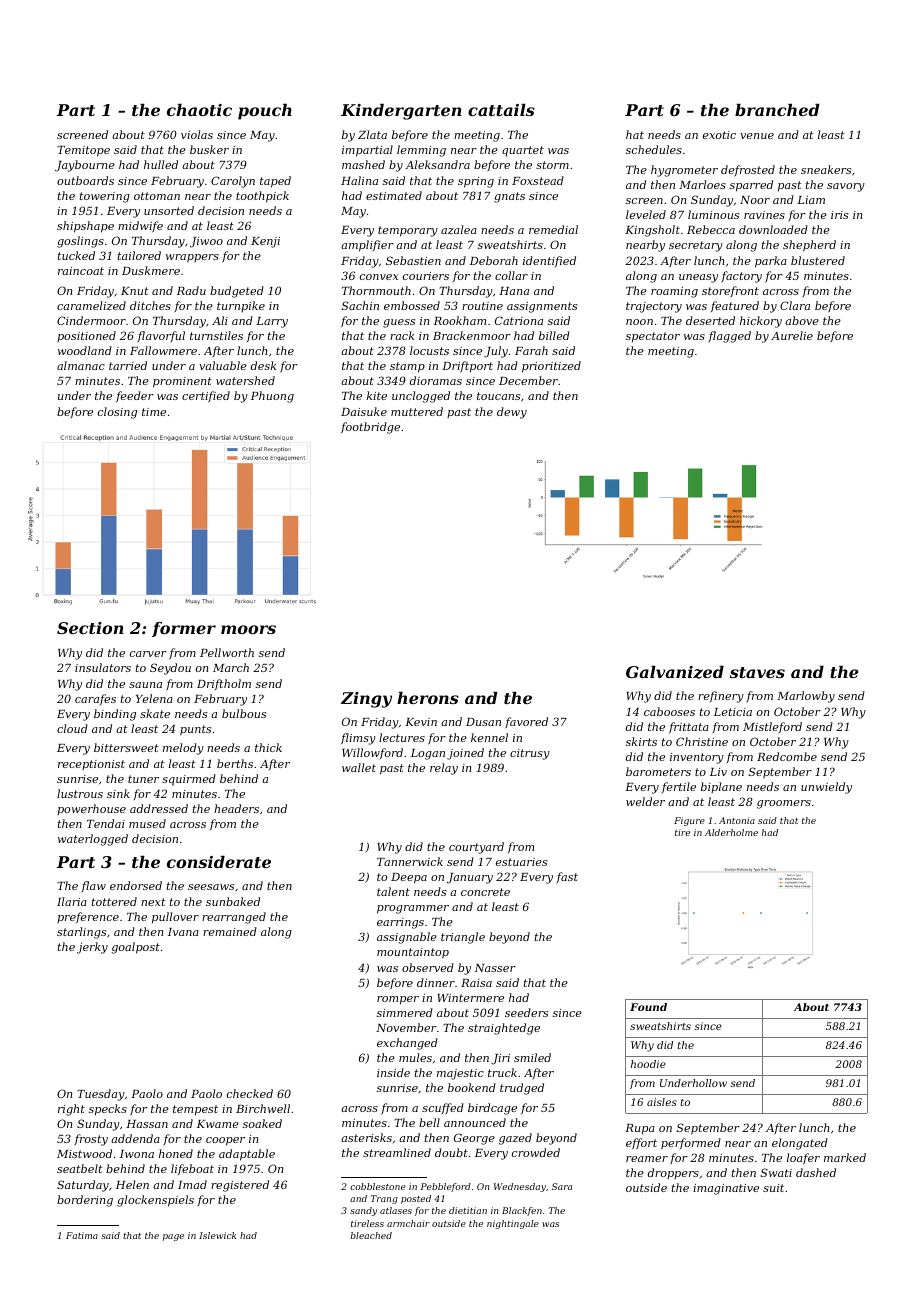 The height and width of the page is (1308, 924). Describe the element at coordinates (376, 290) in the page. I see `Thornmouth` at that location.
